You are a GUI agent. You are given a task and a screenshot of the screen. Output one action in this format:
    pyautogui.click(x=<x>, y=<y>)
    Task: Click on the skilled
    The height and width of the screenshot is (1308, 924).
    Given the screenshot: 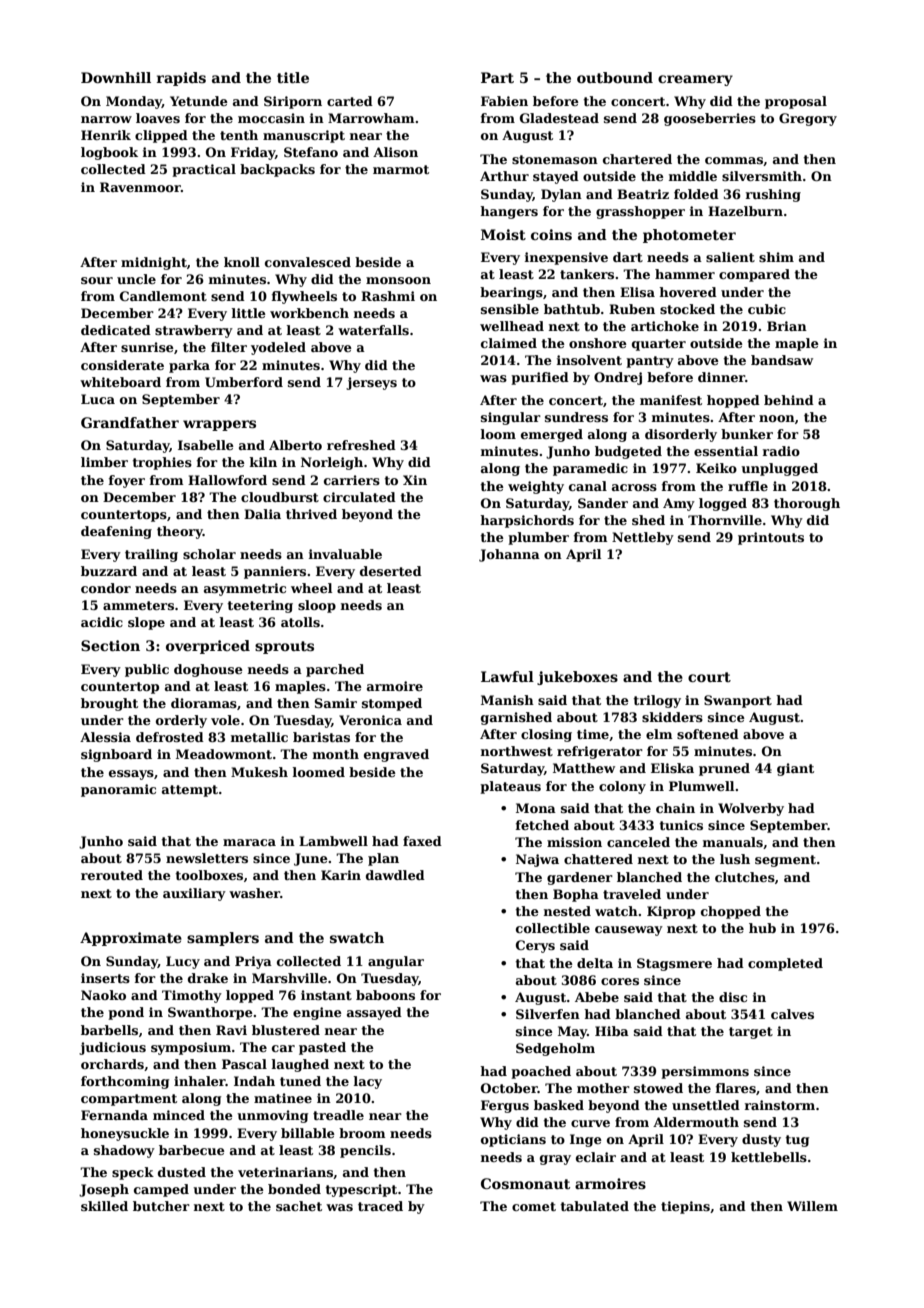 What is the action you would take?
    pyautogui.click(x=104, y=1206)
